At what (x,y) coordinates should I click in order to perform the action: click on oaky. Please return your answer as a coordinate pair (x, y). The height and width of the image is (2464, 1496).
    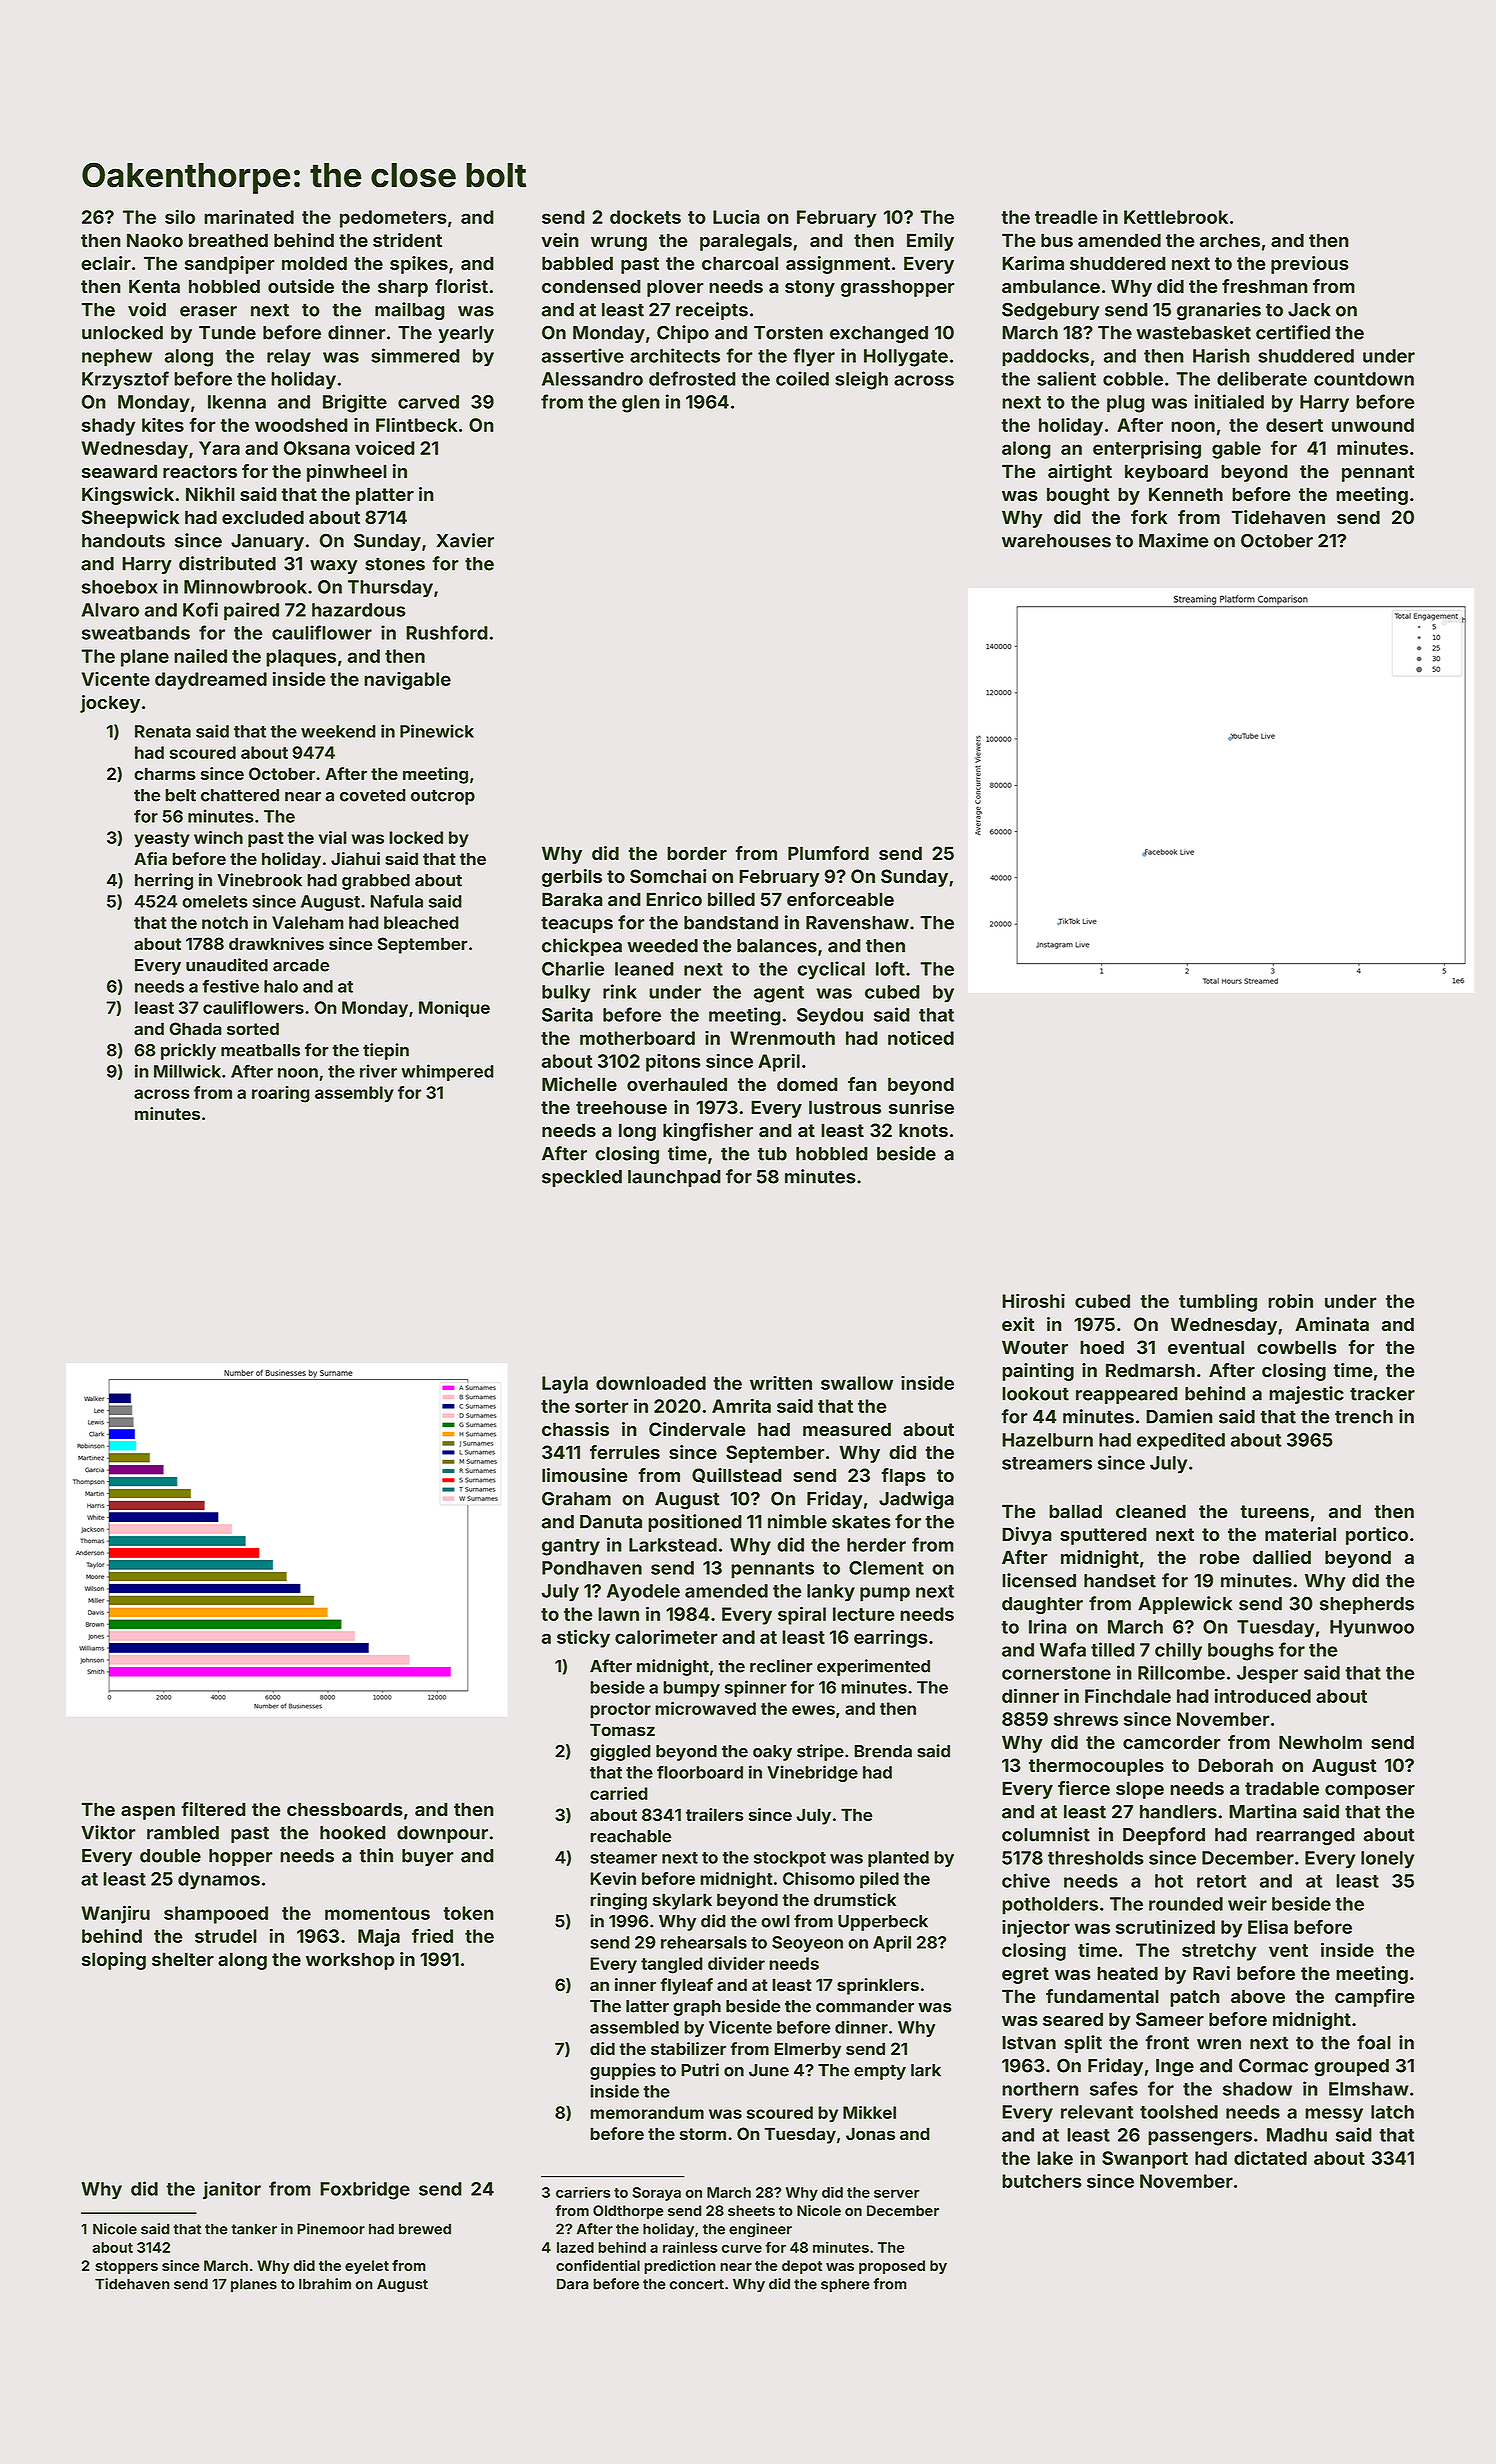
    Looking at the image, I should click on (772, 1753).
